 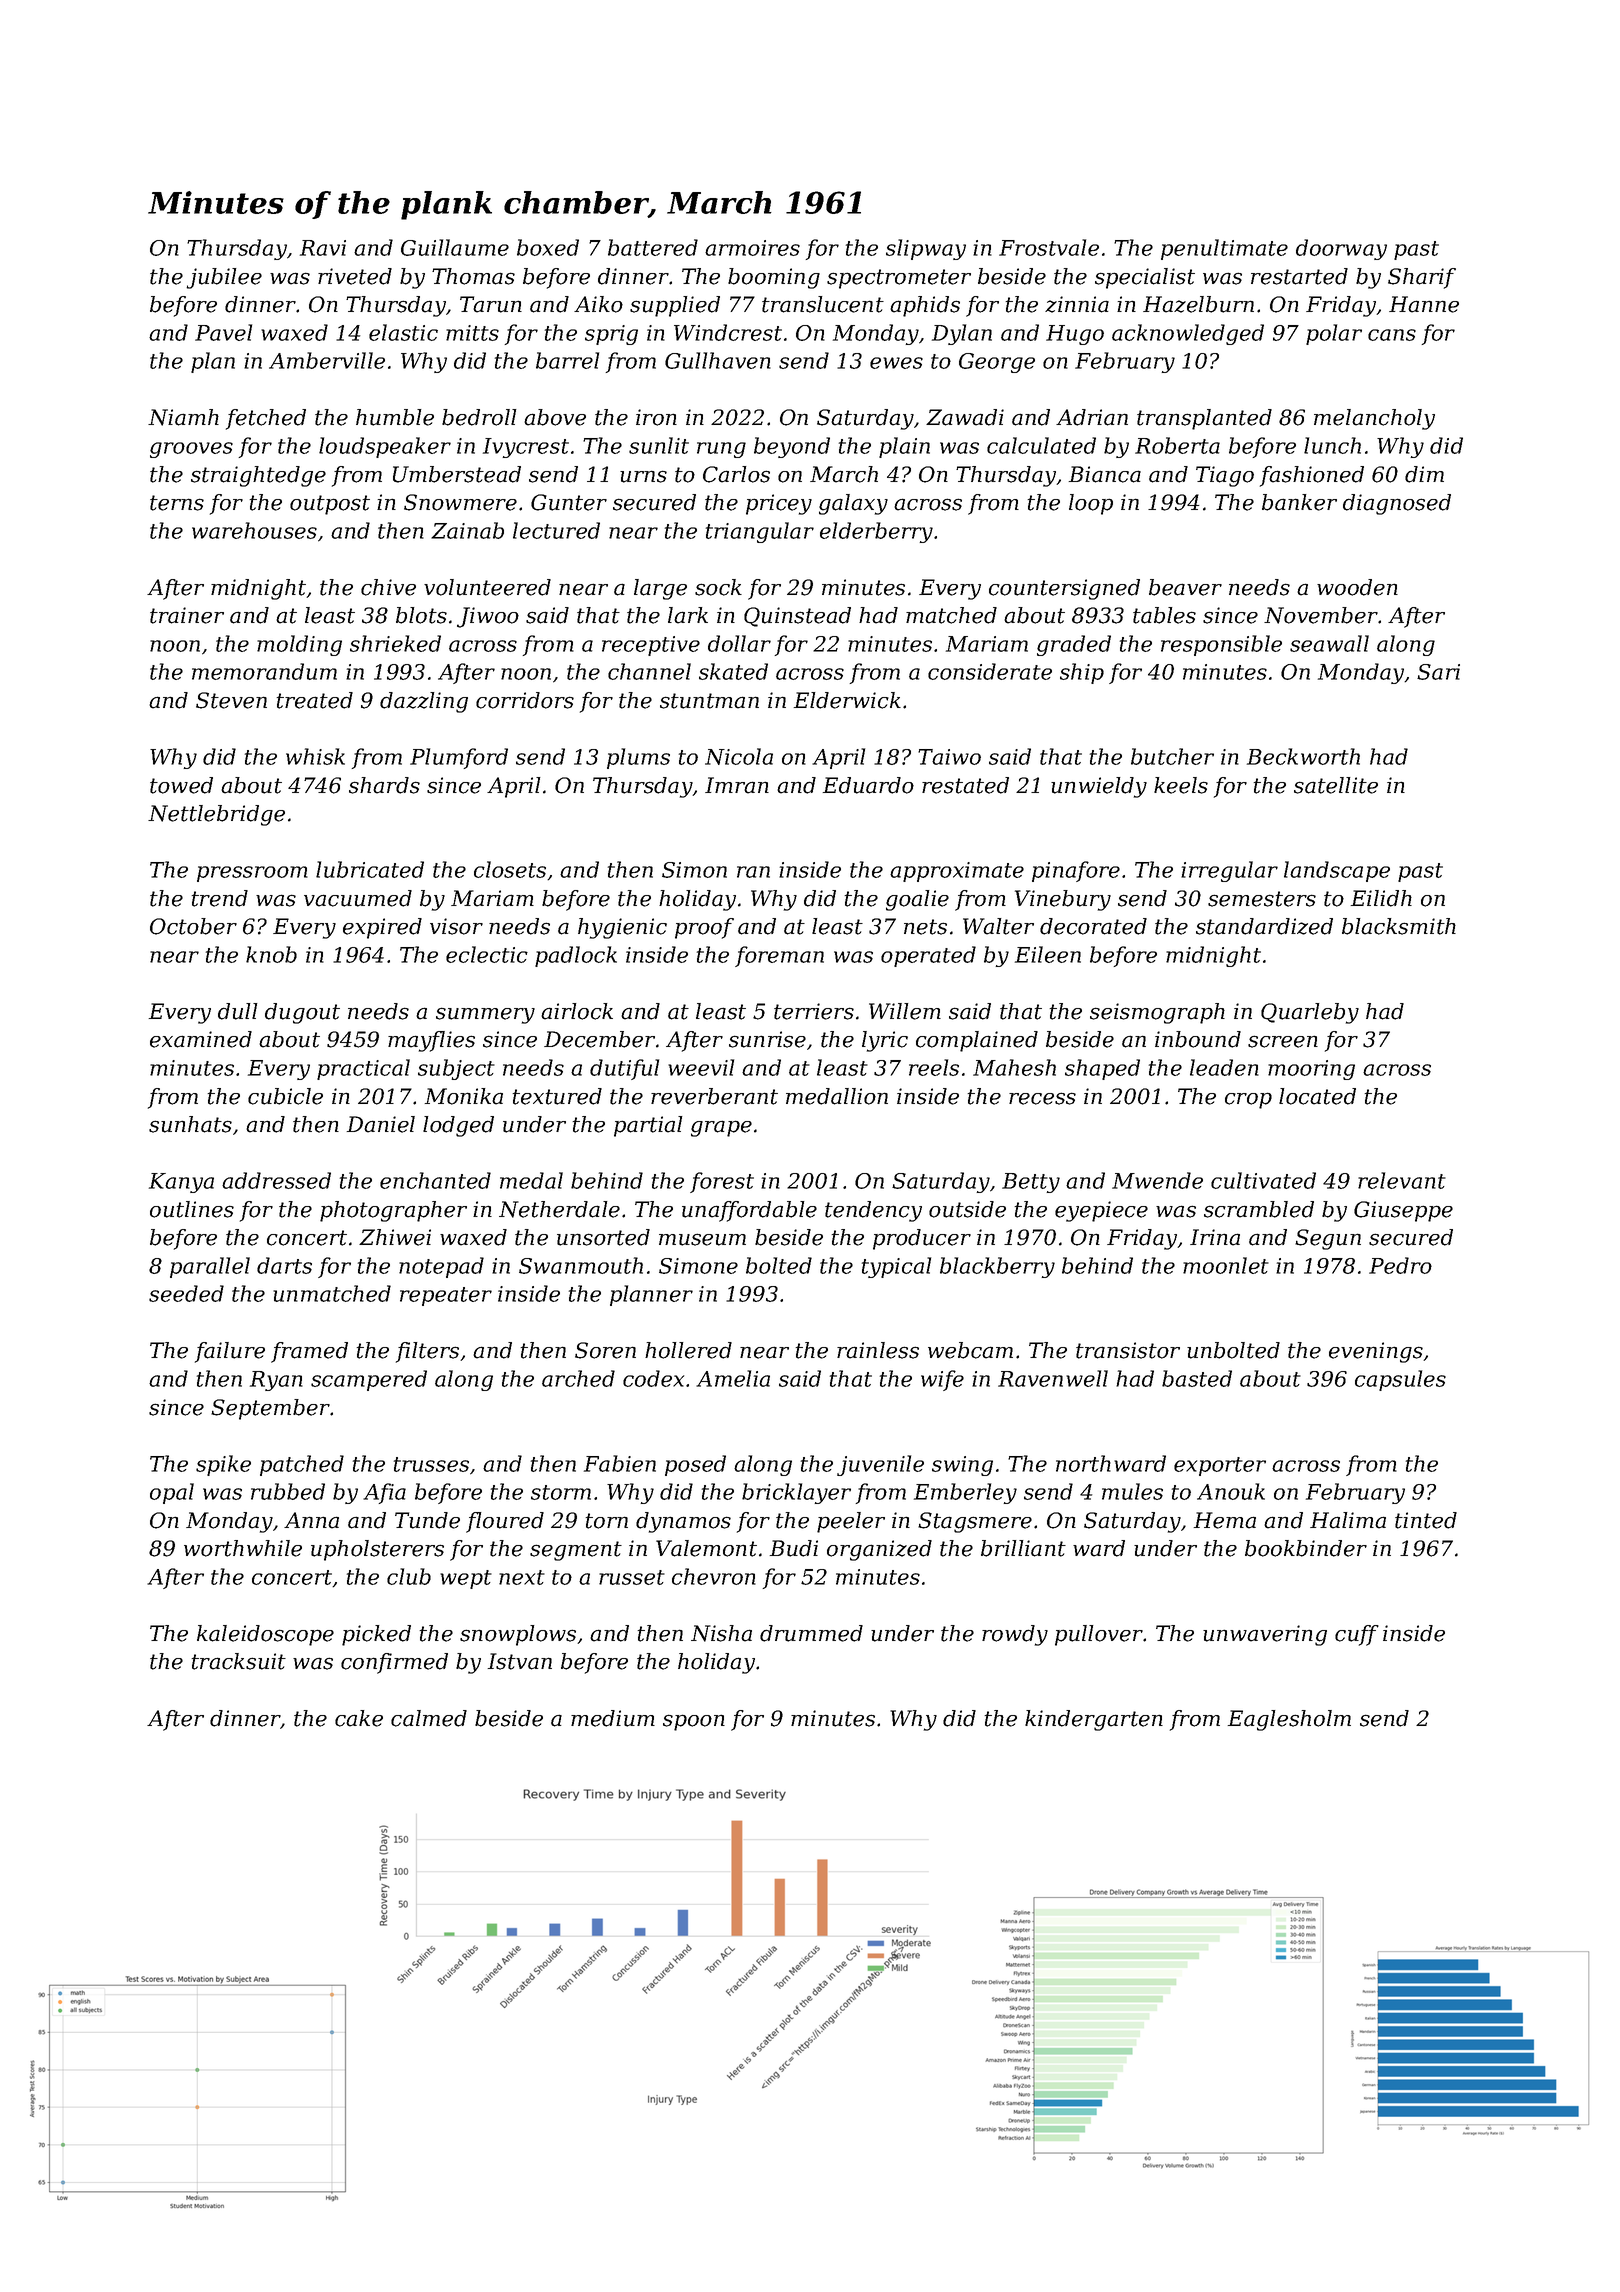 What do you see at coordinates (622, 928) in the screenshot?
I see `hygienic` at bounding box center [622, 928].
